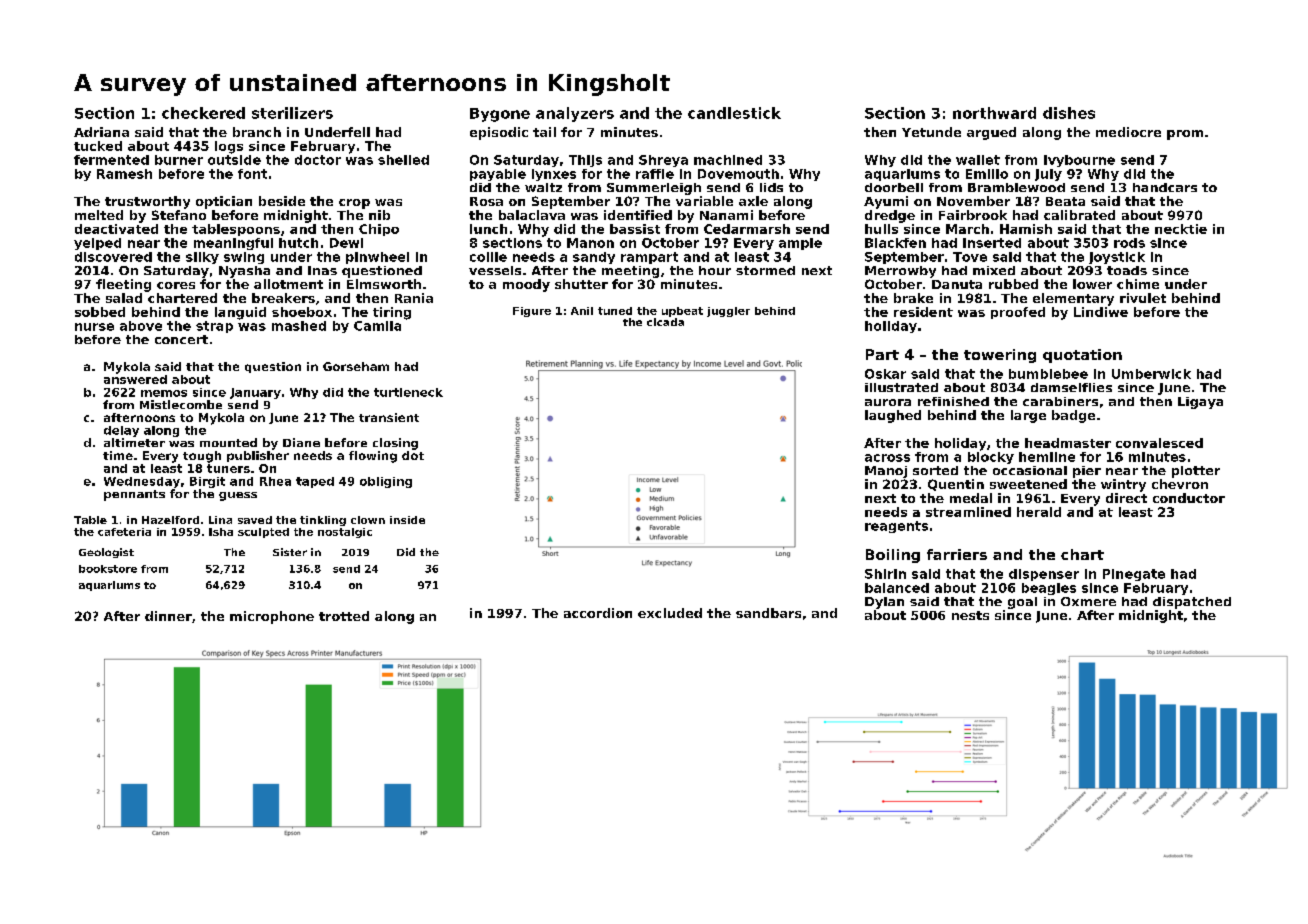 The image size is (1308, 924). I want to click on excluded, so click(670, 613).
